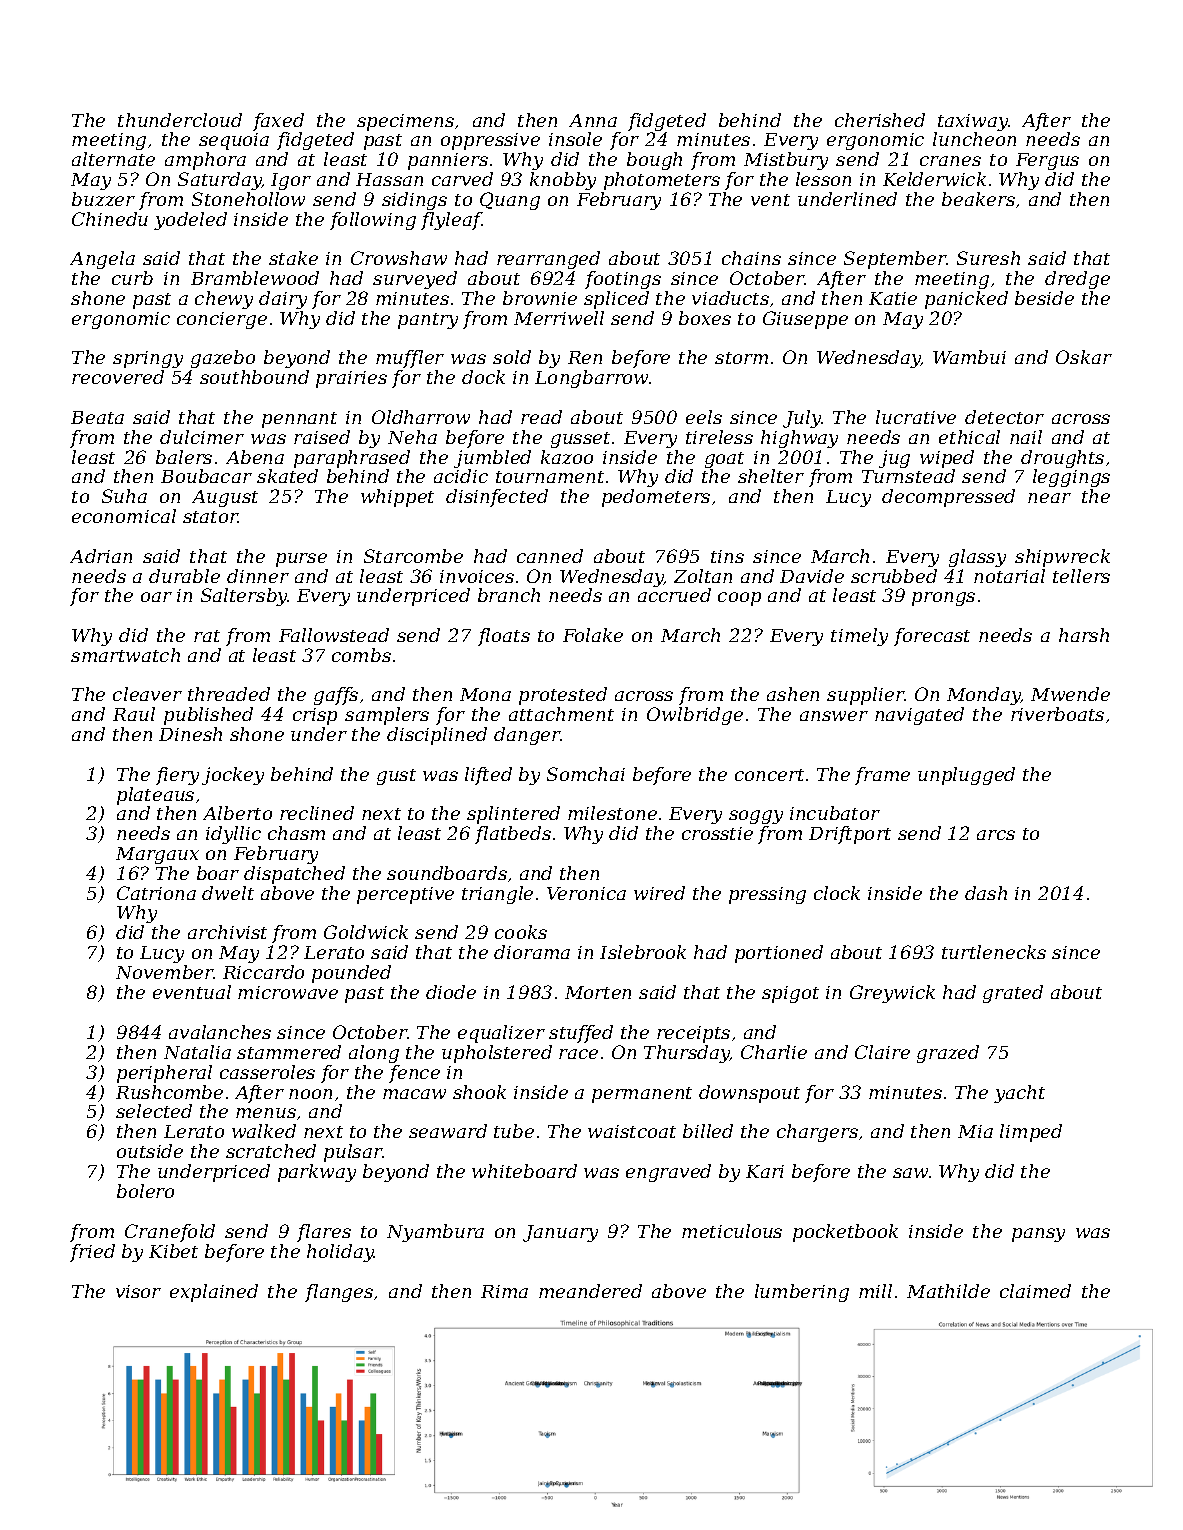 The image size is (1183, 1530). I want to click on Anna, so click(593, 120).
